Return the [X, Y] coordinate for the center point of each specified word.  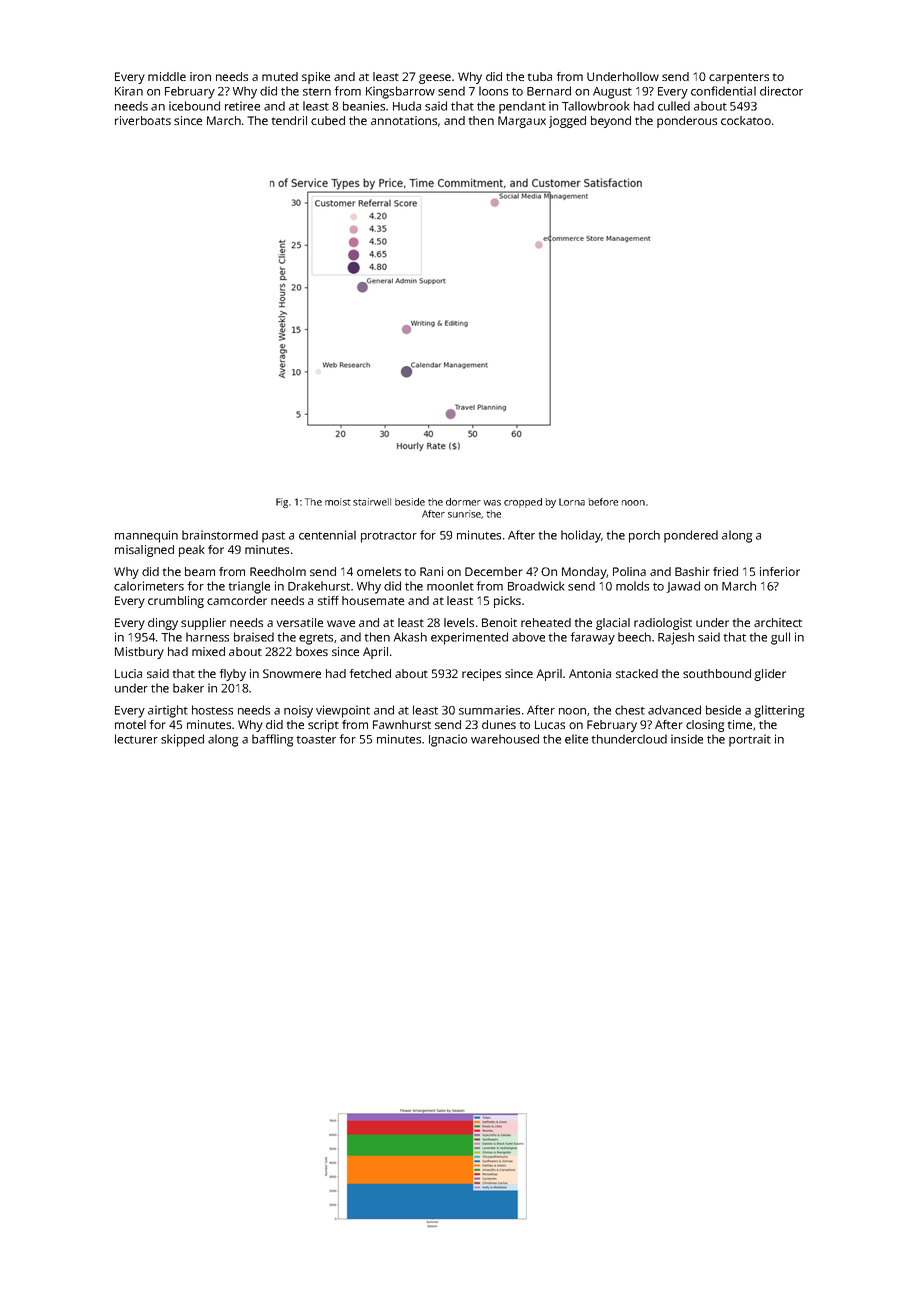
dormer [463, 502]
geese [435, 79]
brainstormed [220, 535]
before [603, 502]
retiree [242, 106]
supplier [203, 624]
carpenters [739, 78]
